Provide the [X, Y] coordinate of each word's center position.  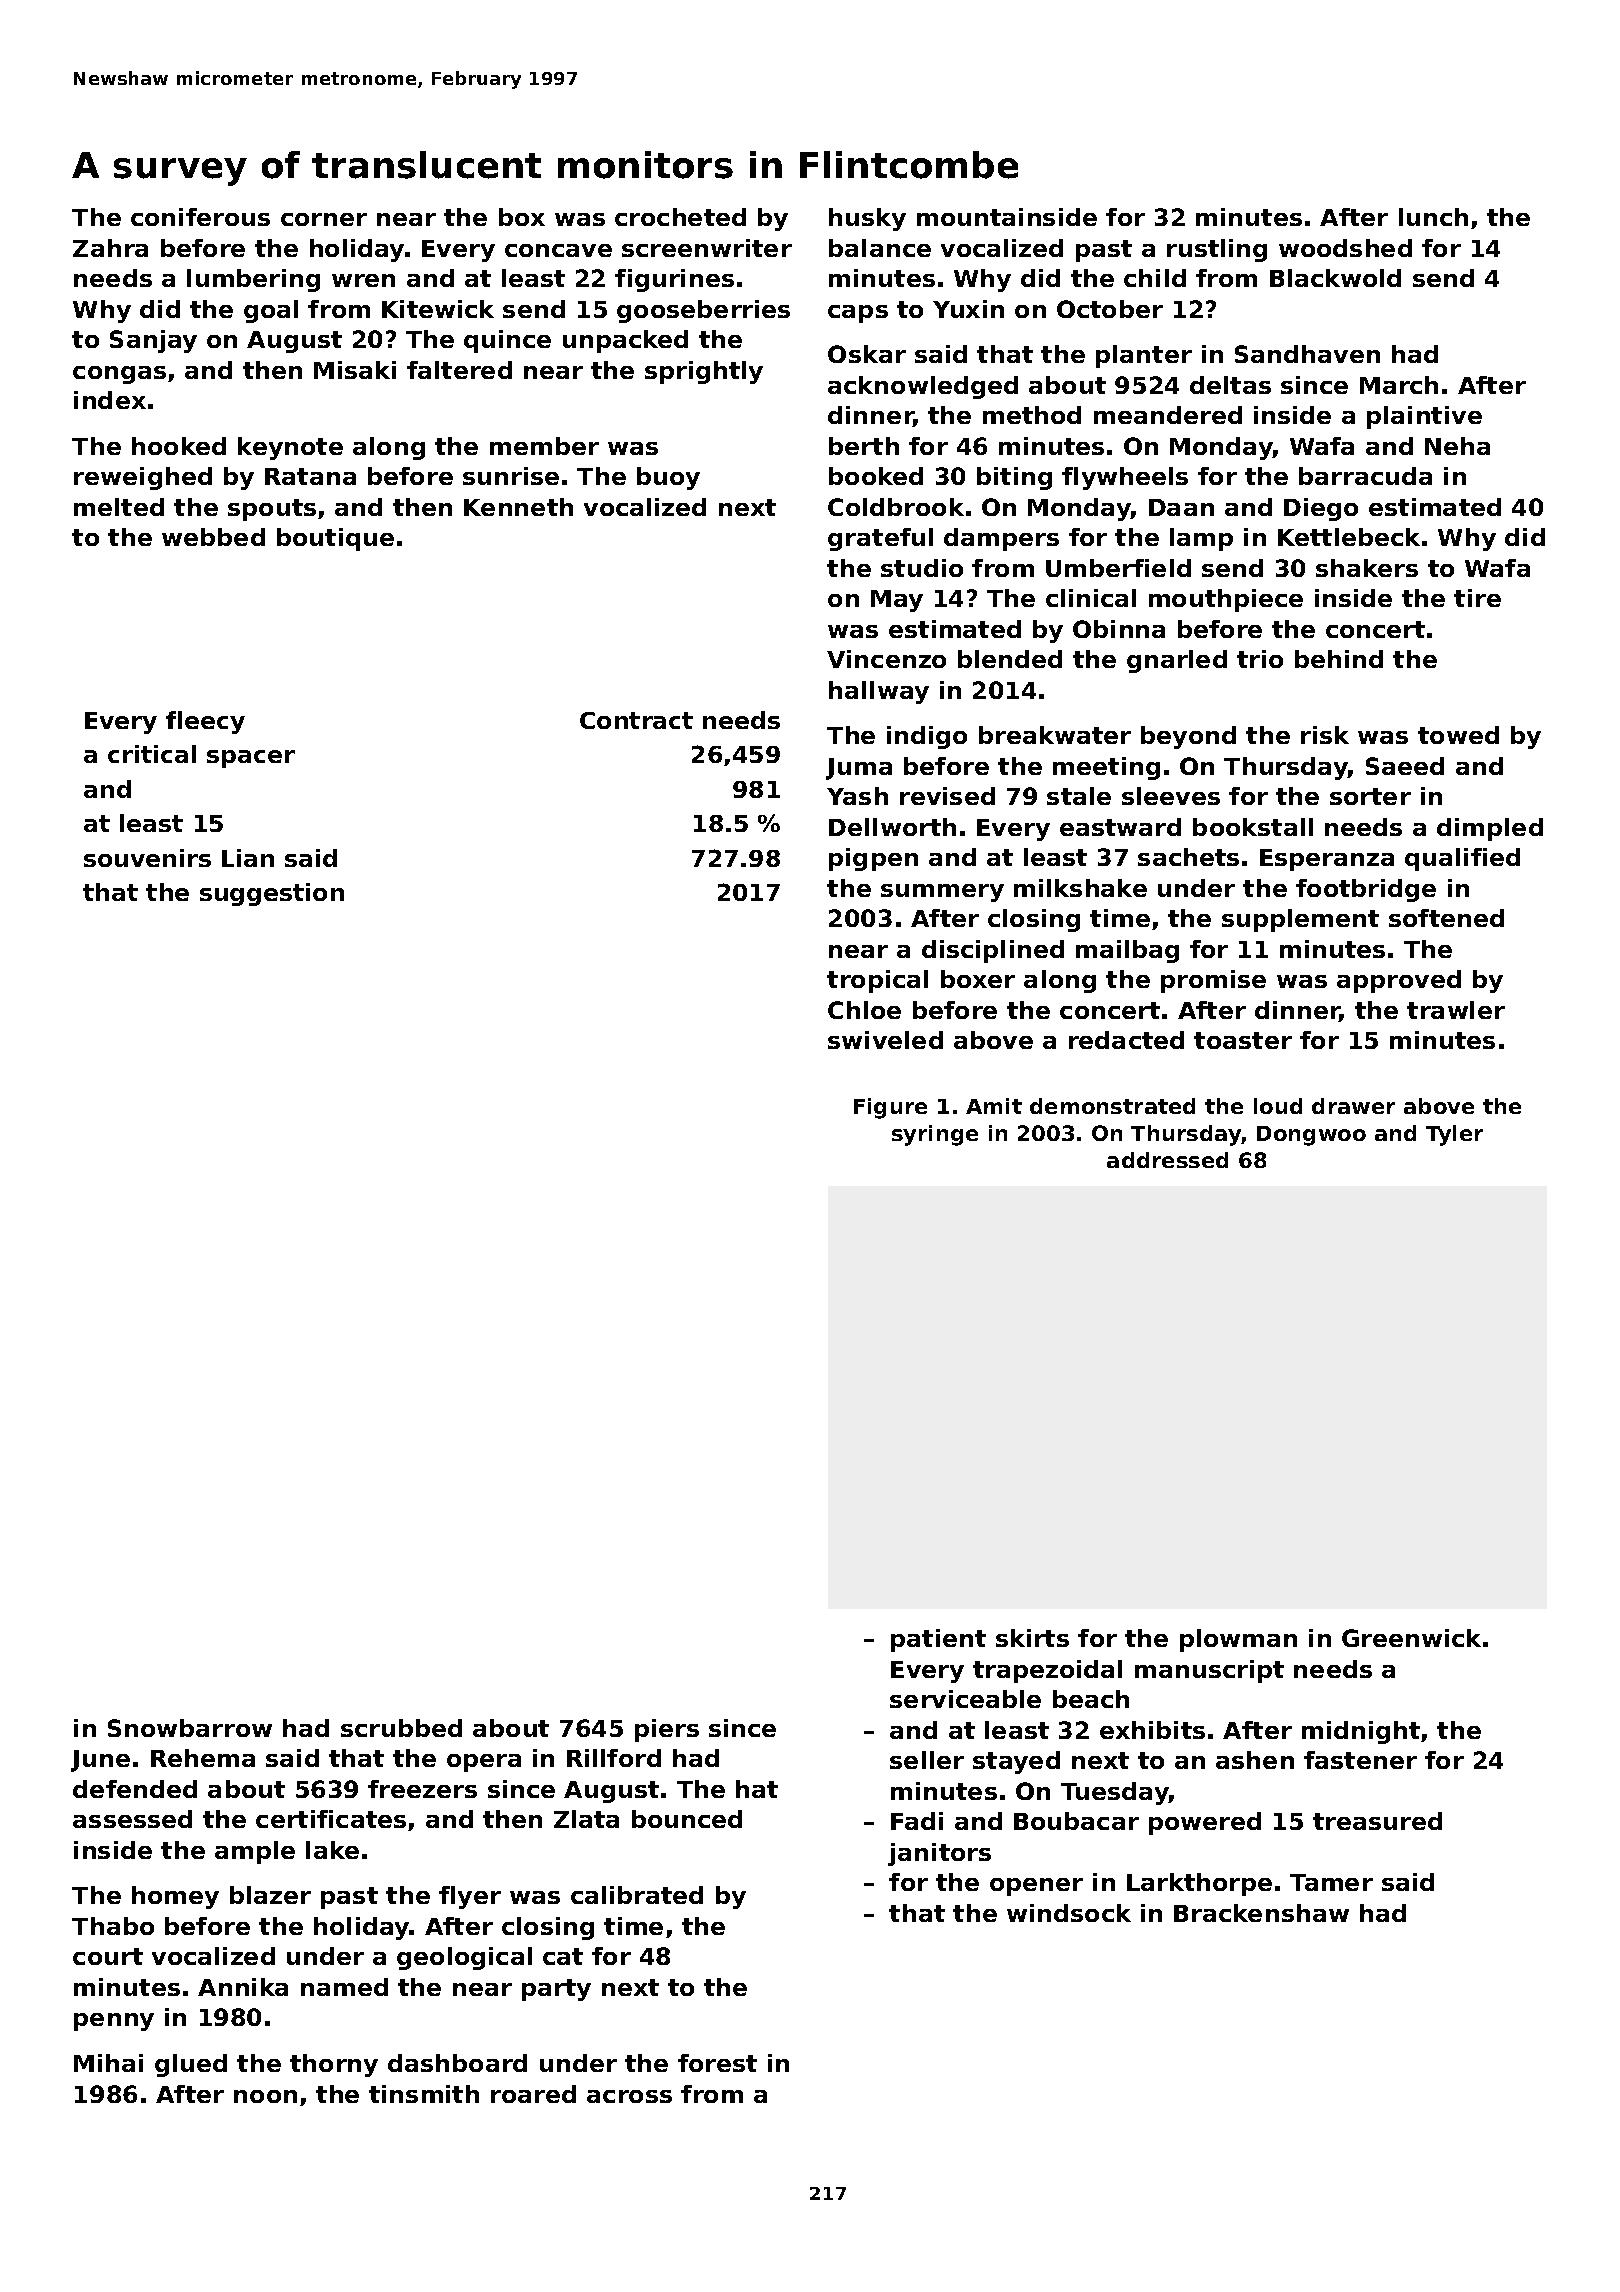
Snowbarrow [190, 1728]
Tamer [1331, 1882]
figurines [674, 280]
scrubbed [401, 1728]
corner [324, 219]
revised [947, 796]
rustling [1217, 250]
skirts [1032, 1638]
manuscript [1209, 1671]
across [629, 2096]
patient [938, 1640]
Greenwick [1411, 1638]
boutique [335, 539]
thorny [334, 2065]
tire [1477, 598]
